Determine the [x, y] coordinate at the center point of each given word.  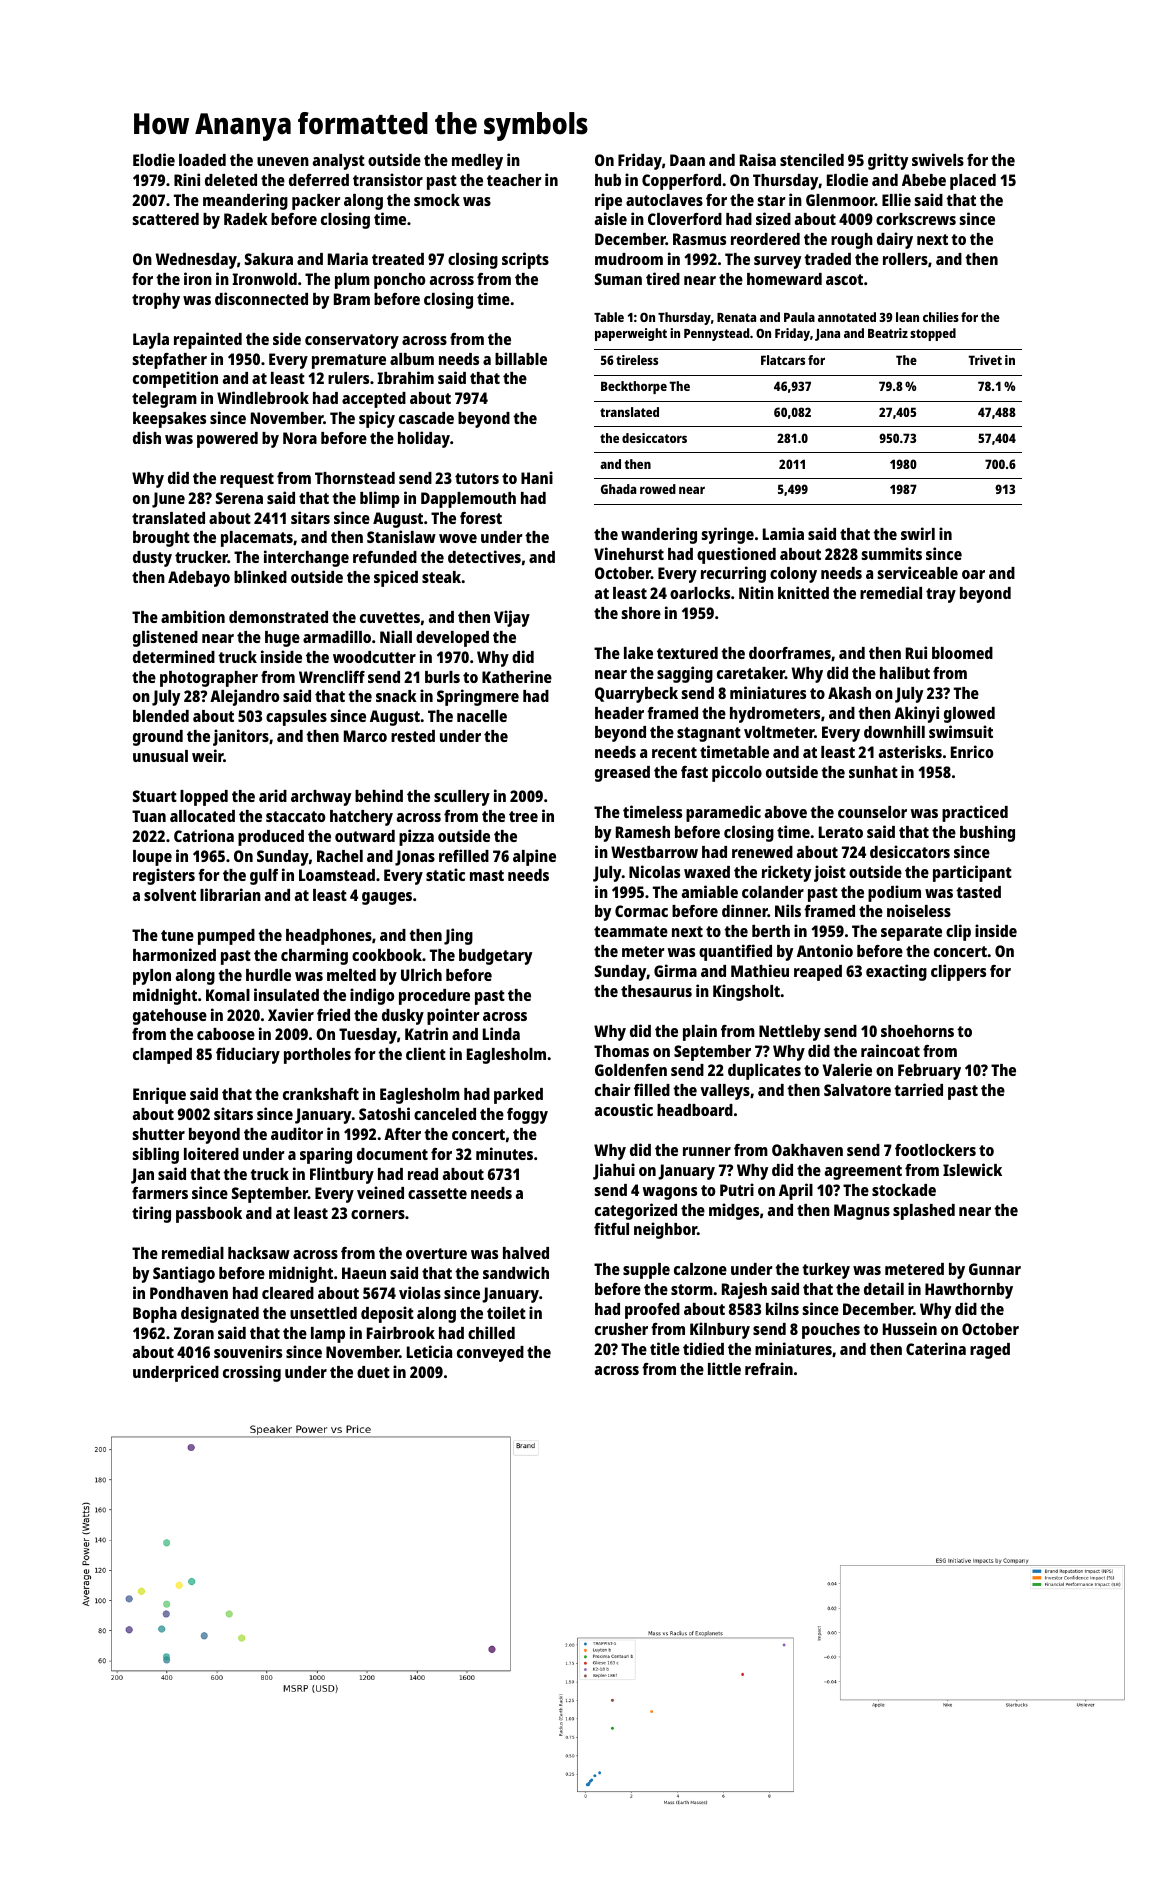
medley [477, 162]
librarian [230, 894]
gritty [888, 161]
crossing [252, 1373]
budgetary [495, 957]
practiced [975, 813]
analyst [339, 162]
